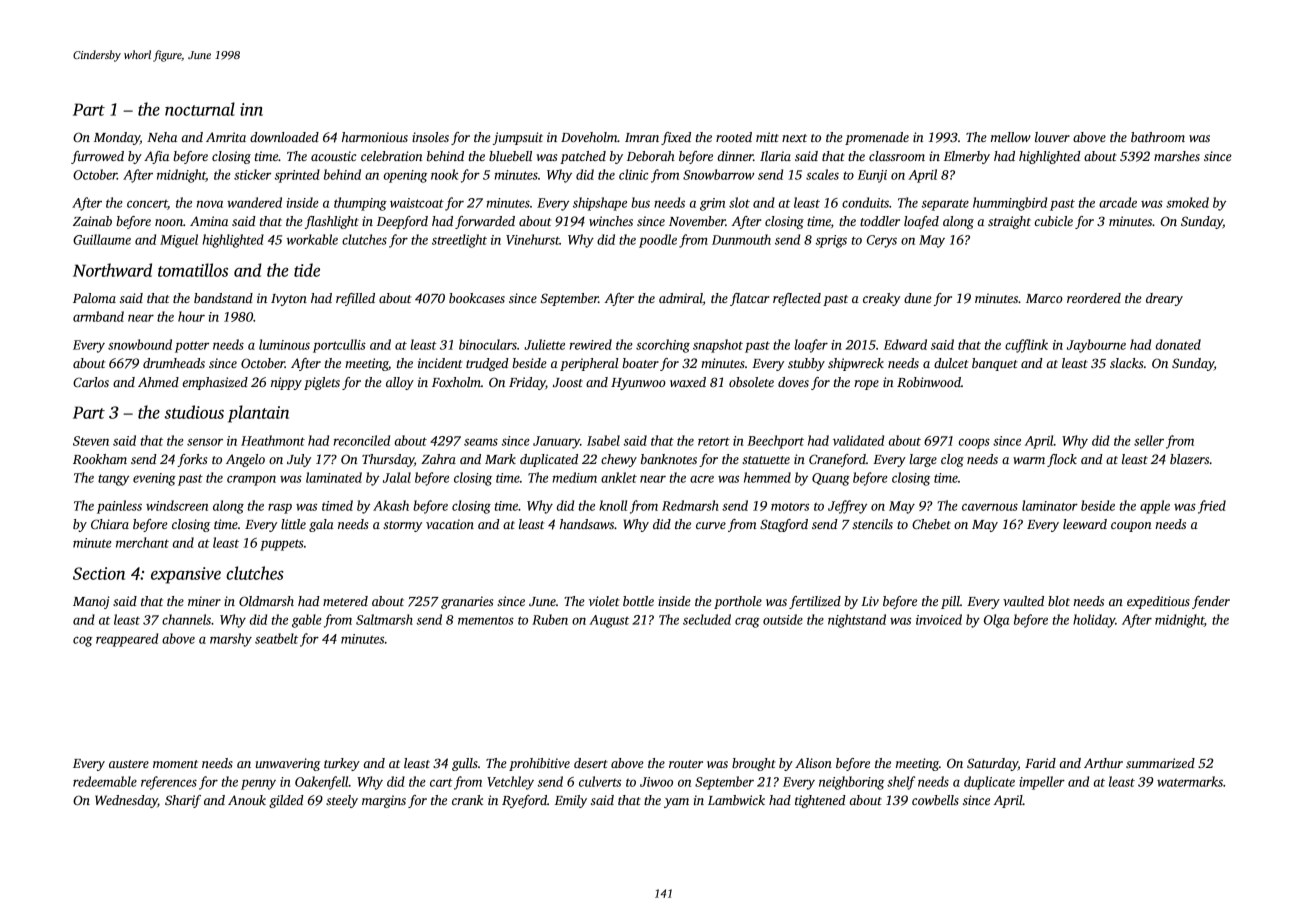 The image size is (1308, 924). Describe the element at coordinates (488, 344) in the image. I see `binoculars` at that location.
